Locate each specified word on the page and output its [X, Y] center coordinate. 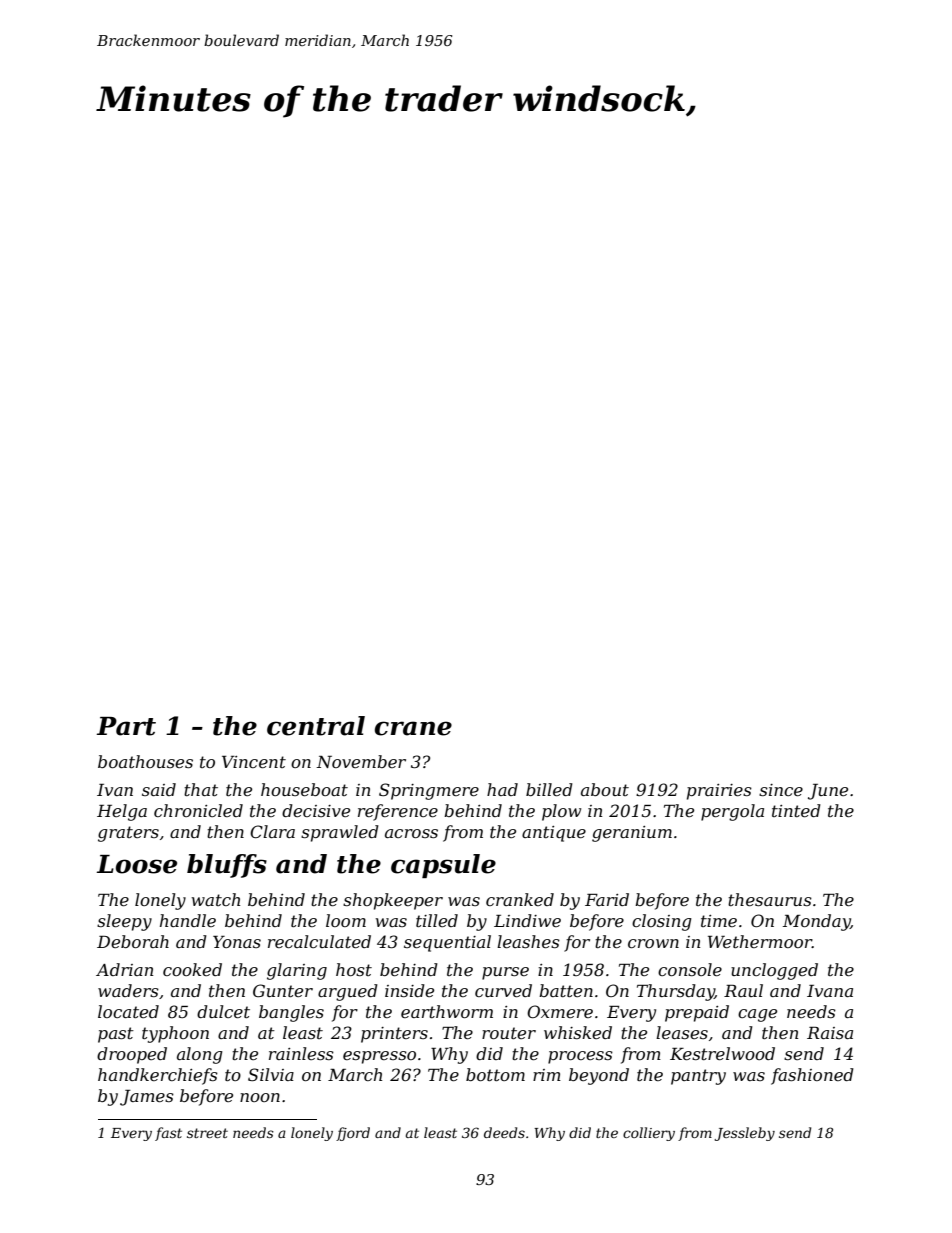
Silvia [271, 1074]
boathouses [145, 761]
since [781, 790]
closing [662, 922]
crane [413, 728]
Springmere [429, 791]
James [147, 1098]
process [580, 1057]
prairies [719, 792]
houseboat [304, 789]
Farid [607, 899]
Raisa [830, 1033]
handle [188, 920]
